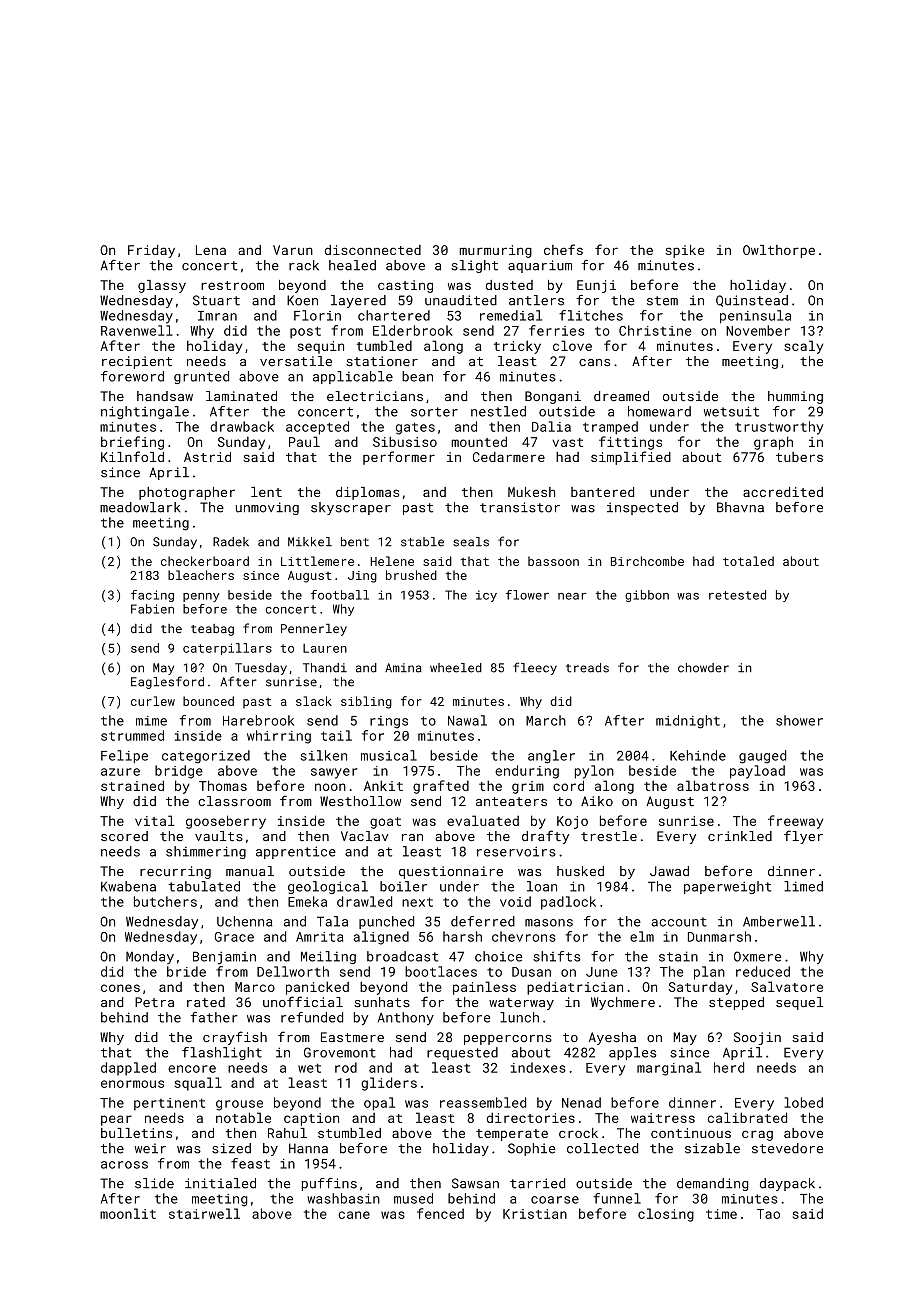 Image resolution: width=924 pixels, height=1308 pixels. What do you see at coordinates (663, 1118) in the screenshot?
I see `waitress` at bounding box center [663, 1118].
